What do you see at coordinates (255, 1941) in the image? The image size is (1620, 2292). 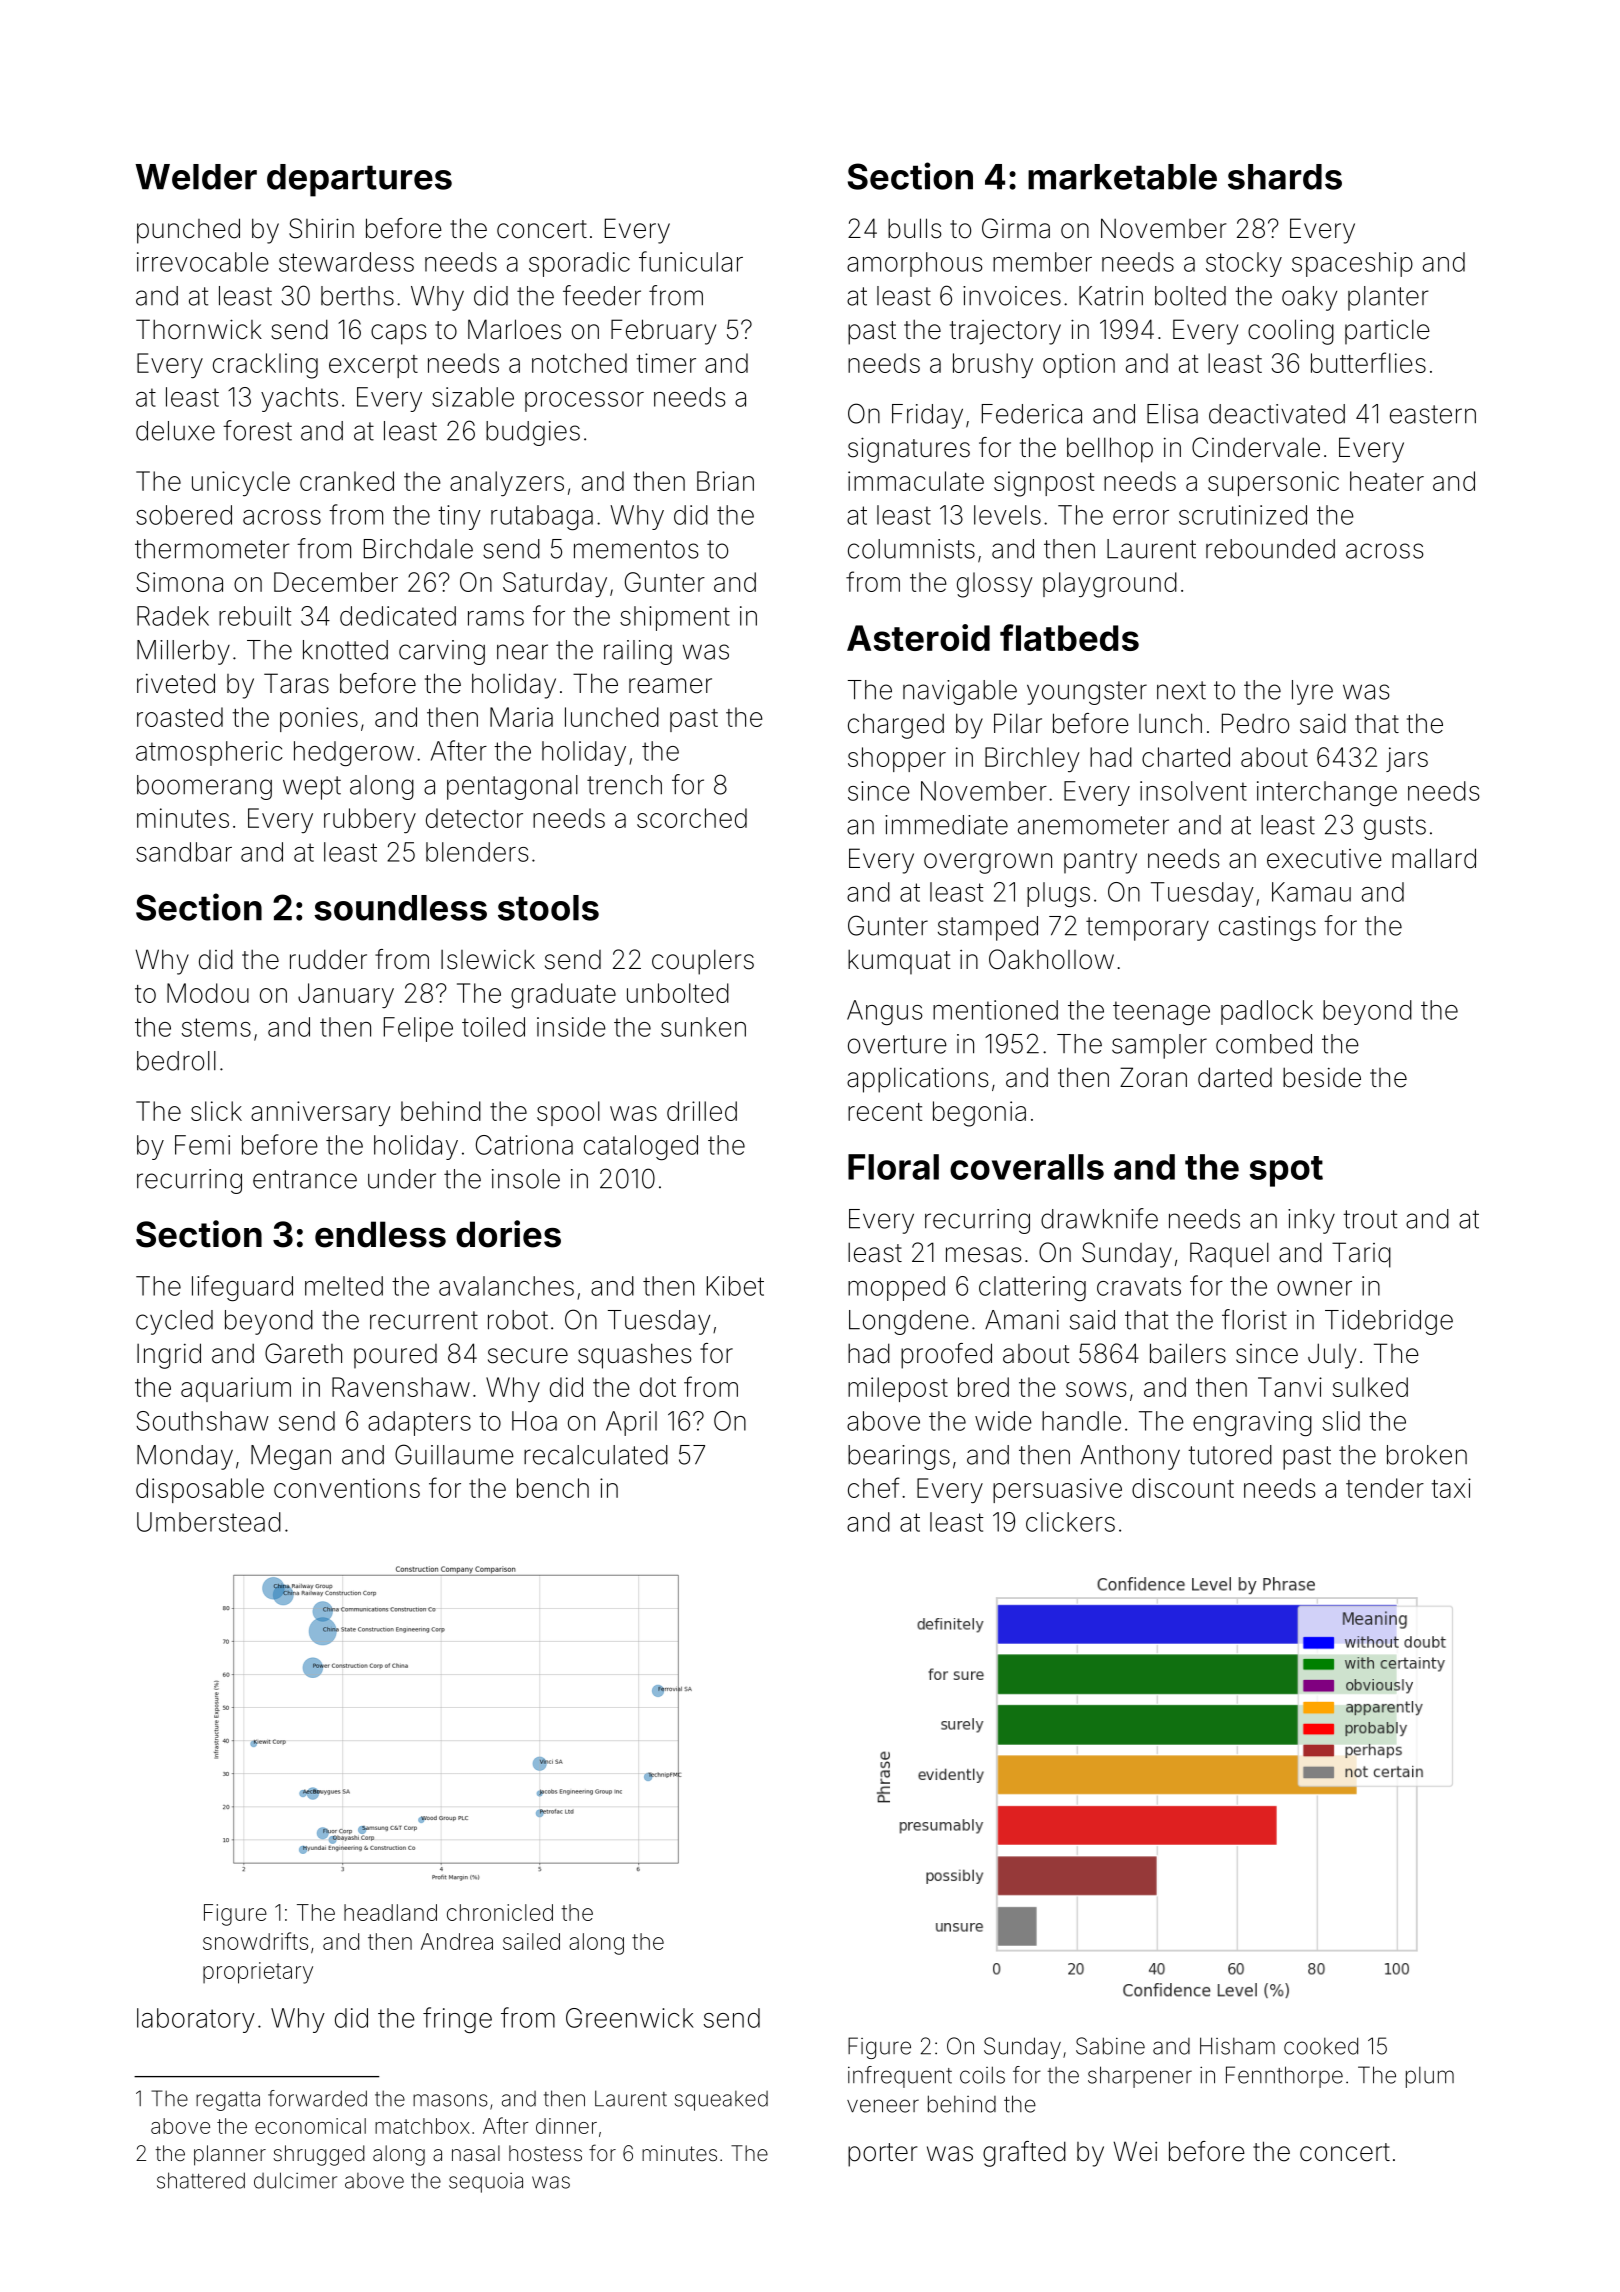 I see `snowdrifts` at bounding box center [255, 1941].
